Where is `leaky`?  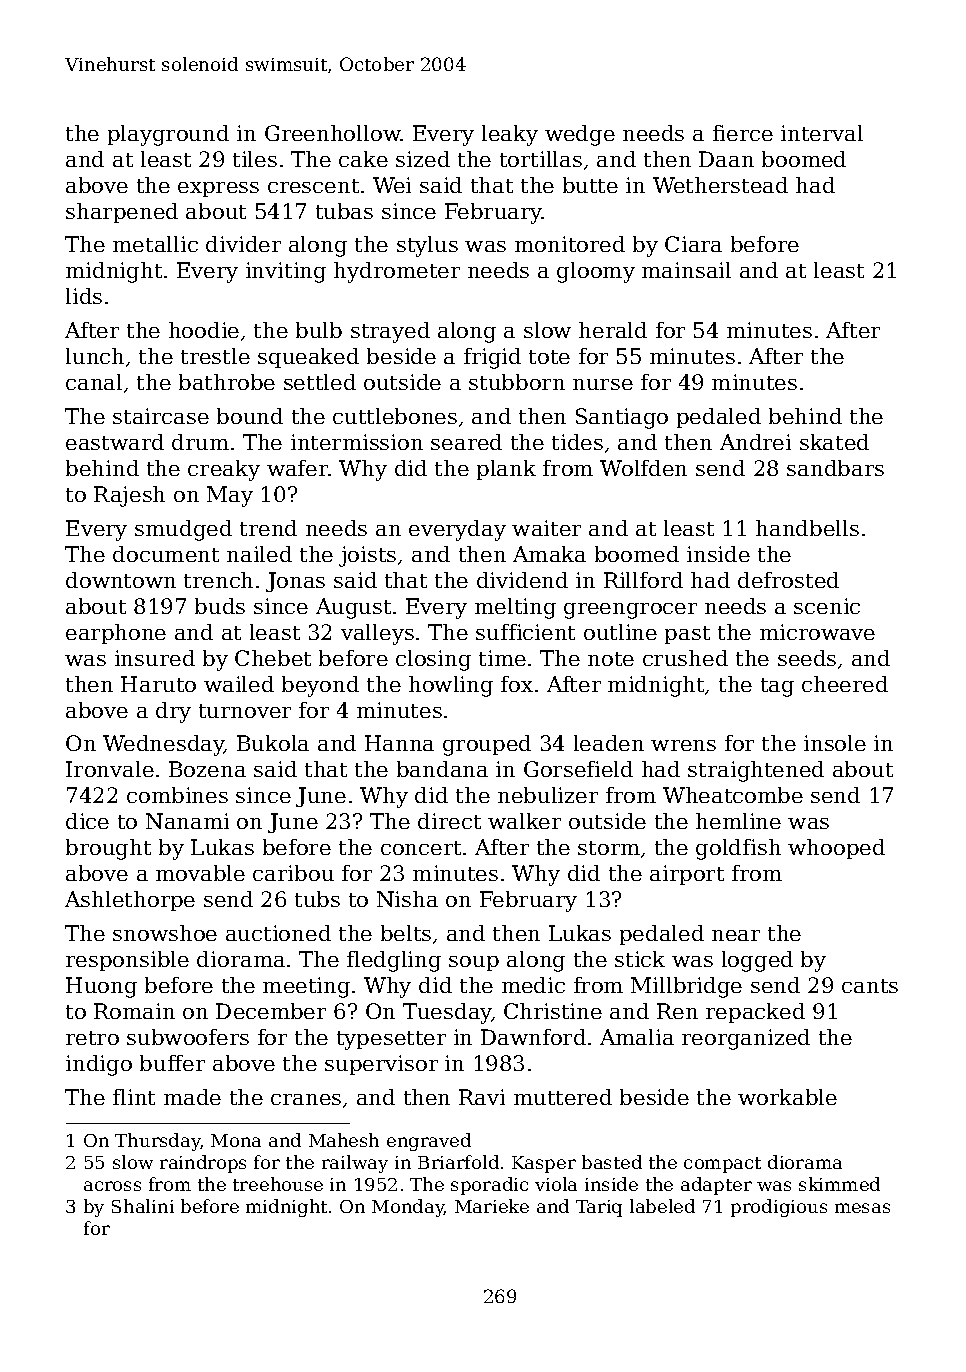
leaky is located at coordinates (510, 135).
